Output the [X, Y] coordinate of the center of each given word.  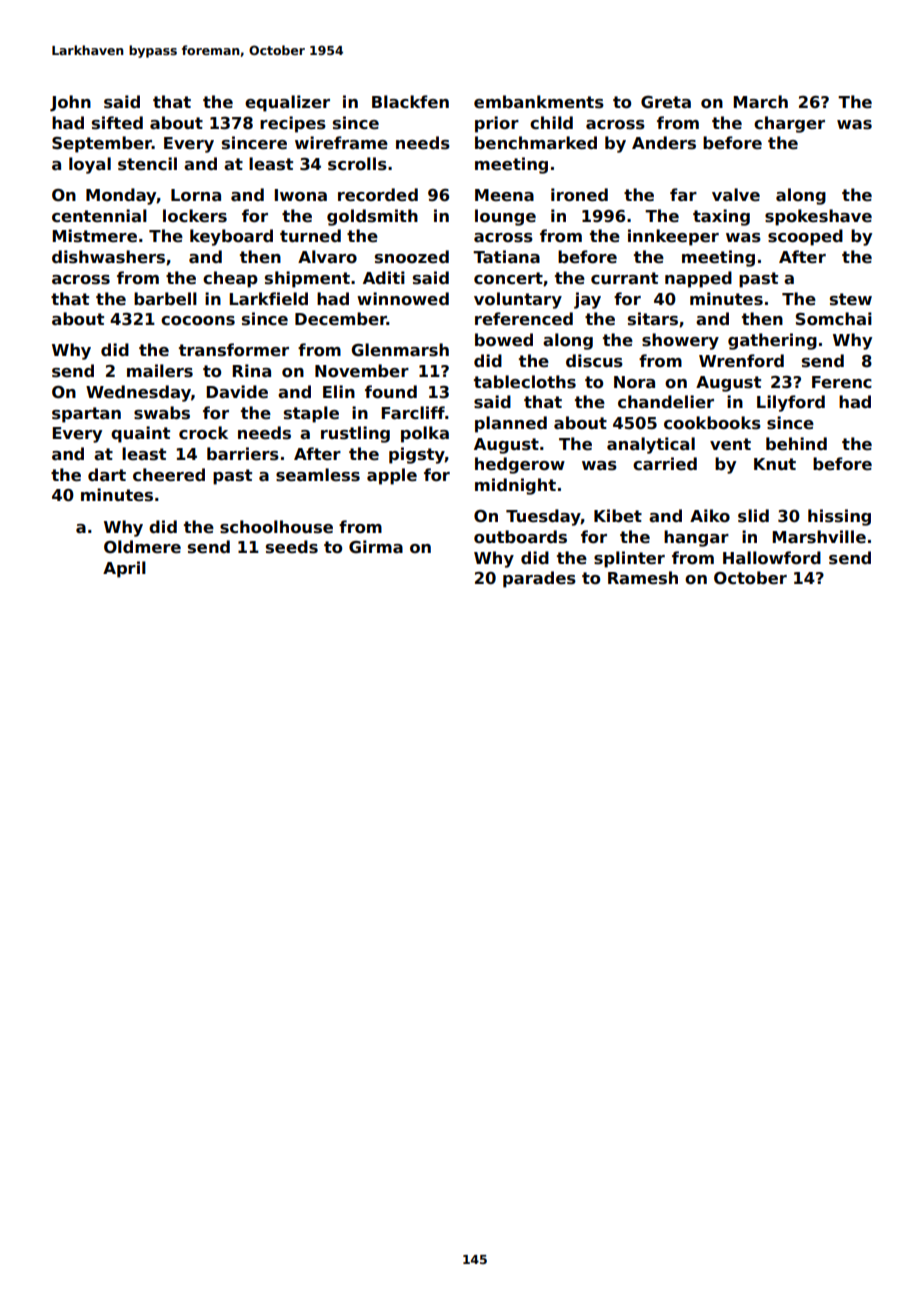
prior [497, 124]
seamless [318, 475]
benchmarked [536, 143]
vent [730, 444]
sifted [117, 123]
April [124, 569]
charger [789, 124]
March [760, 102]
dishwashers [108, 257]
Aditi [384, 277]
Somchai [834, 319]
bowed [504, 340]
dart [107, 474]
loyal [90, 165]
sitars [653, 319]
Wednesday [138, 393]
